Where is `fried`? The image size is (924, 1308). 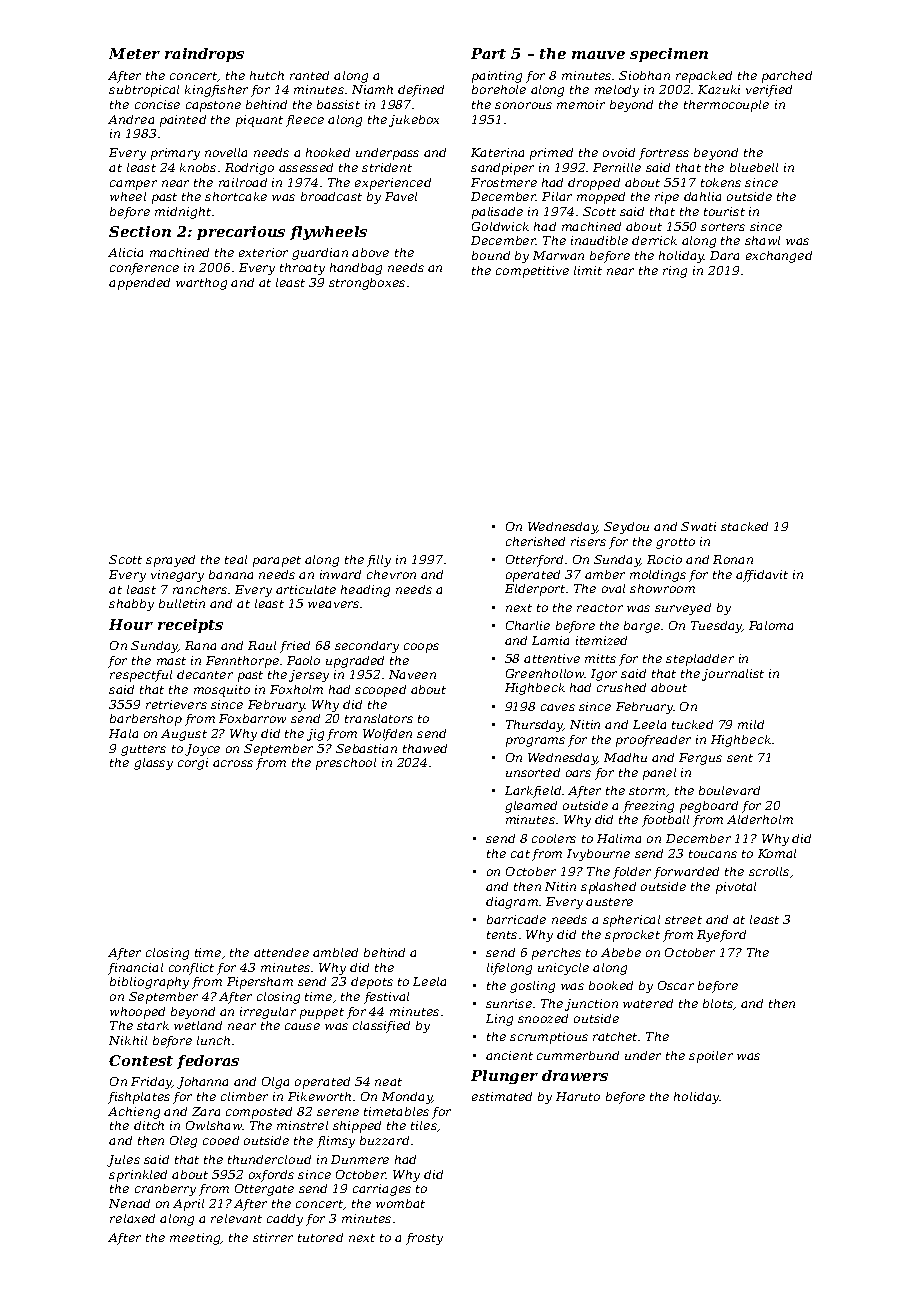
fried is located at coordinates (295, 647).
